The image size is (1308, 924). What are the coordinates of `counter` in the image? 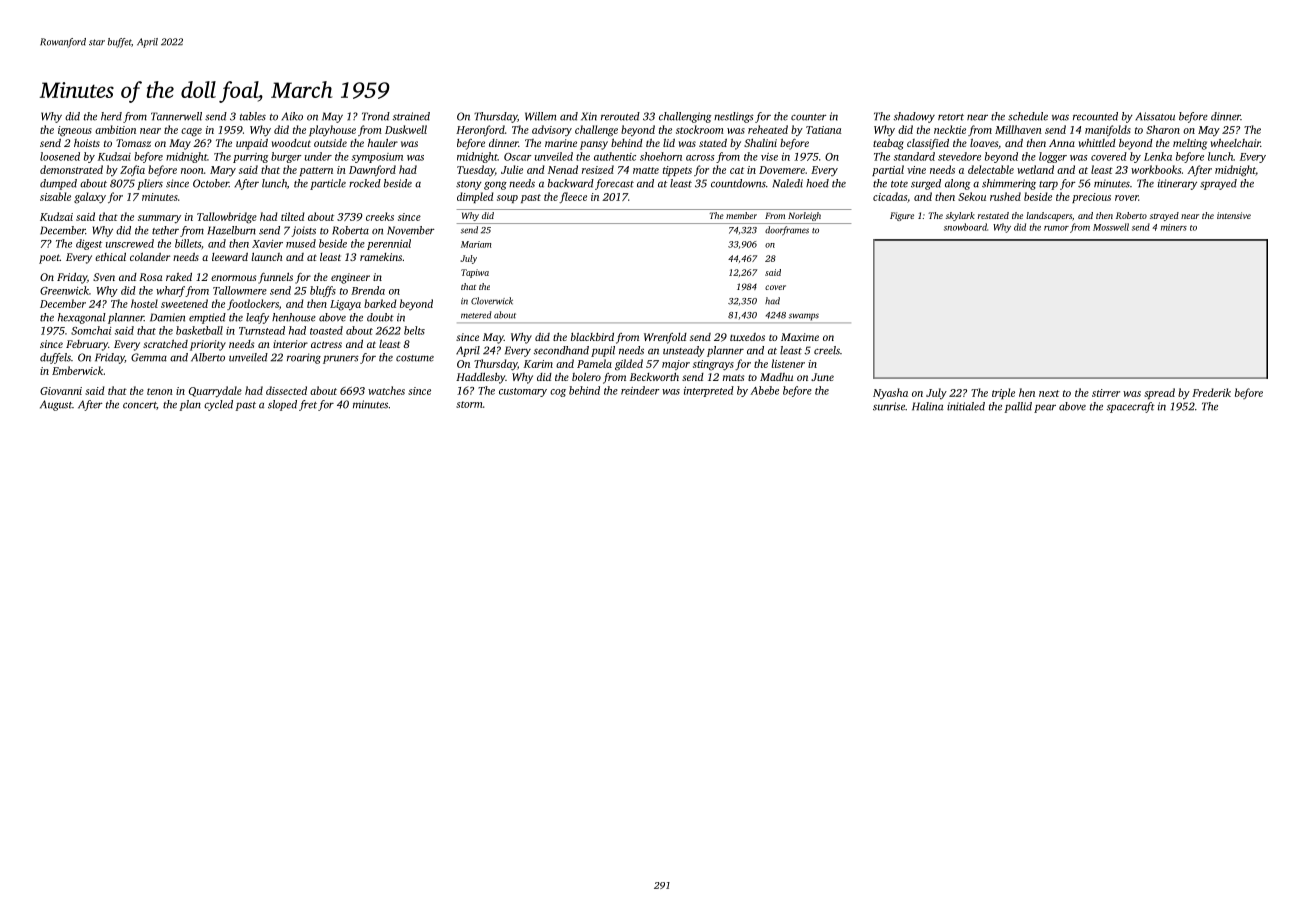 It's located at (809, 117).
